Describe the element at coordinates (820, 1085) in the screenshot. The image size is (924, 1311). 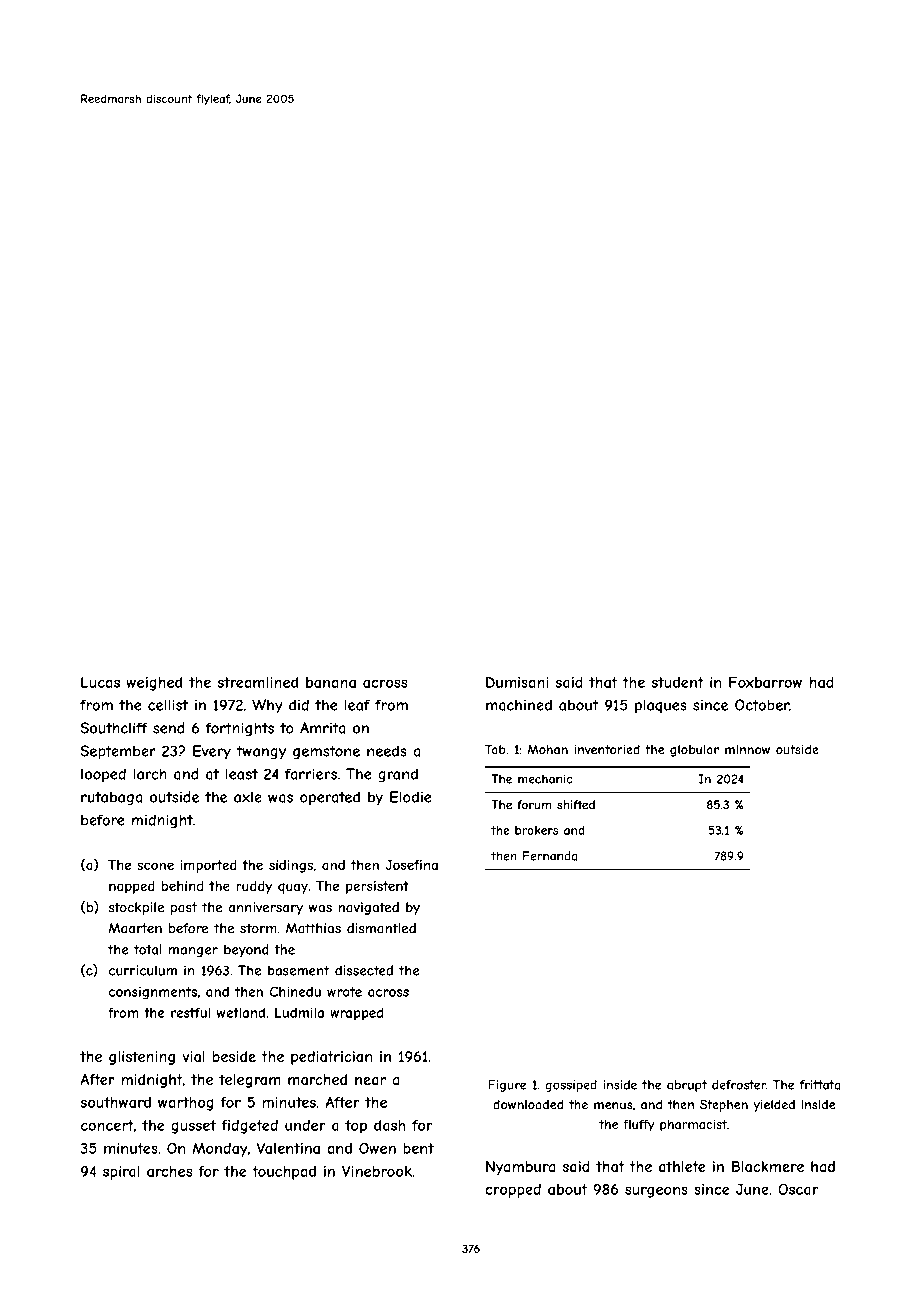
I see `frittata` at that location.
